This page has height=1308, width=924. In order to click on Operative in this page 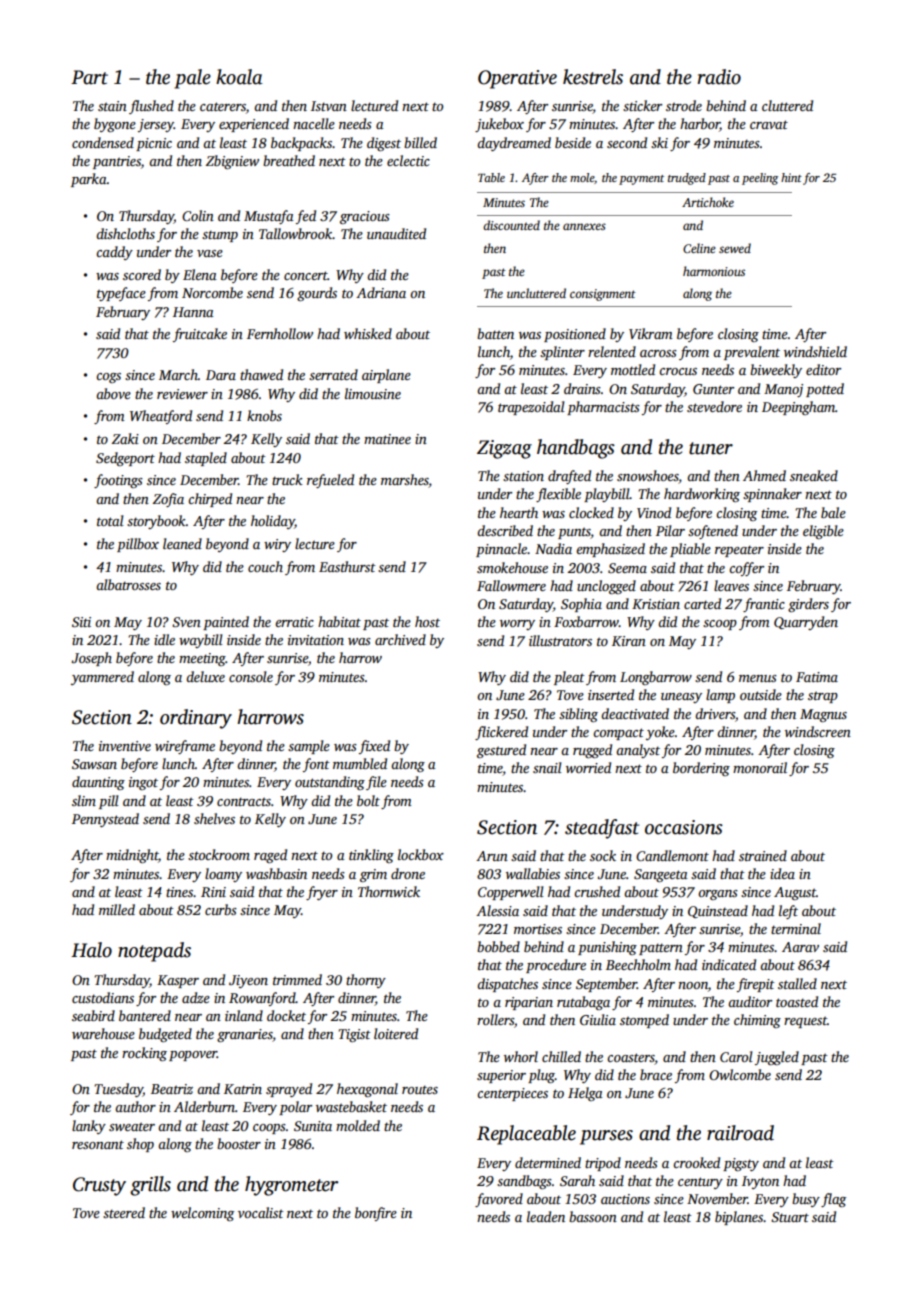, I will do `click(517, 79)`.
